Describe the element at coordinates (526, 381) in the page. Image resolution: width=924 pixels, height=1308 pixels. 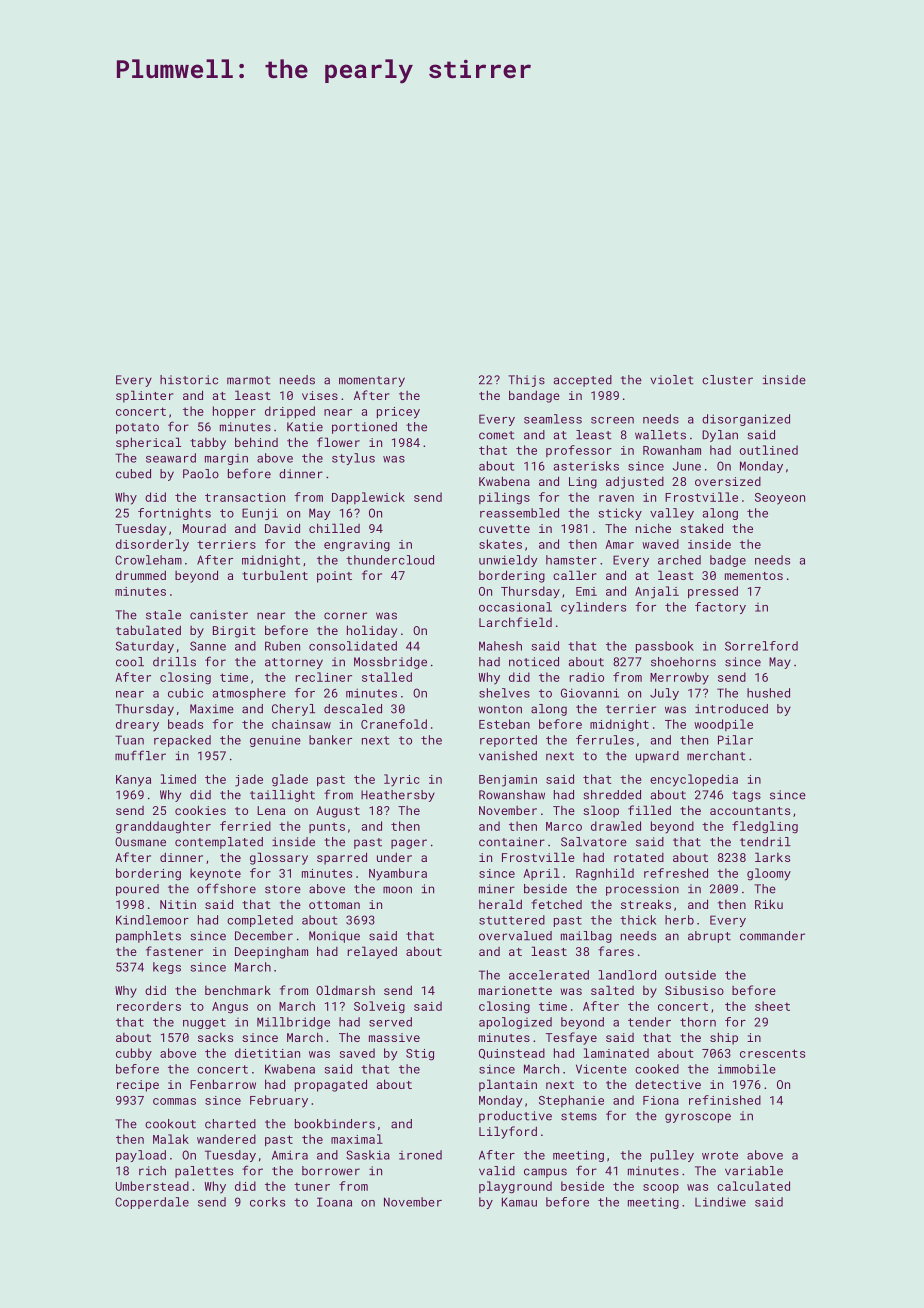
I see `Thijs` at that location.
